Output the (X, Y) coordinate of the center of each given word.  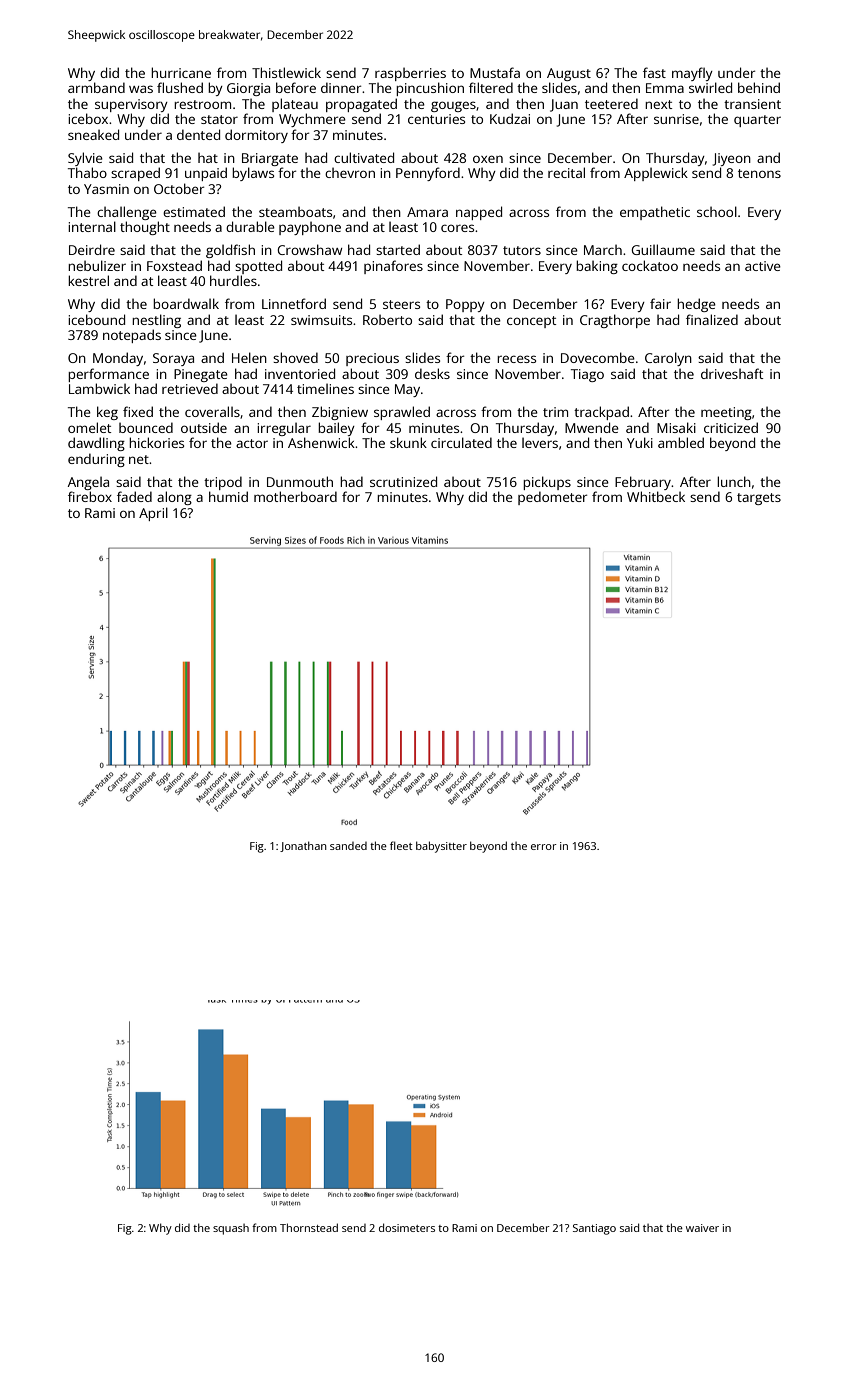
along (174, 498)
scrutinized (403, 481)
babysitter (441, 847)
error (544, 847)
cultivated (364, 157)
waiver (702, 1228)
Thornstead (309, 1227)
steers (401, 304)
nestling (156, 321)
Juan (564, 105)
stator (219, 119)
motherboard (295, 496)
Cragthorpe (615, 321)
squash (231, 1229)
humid (228, 496)
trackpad (601, 413)
